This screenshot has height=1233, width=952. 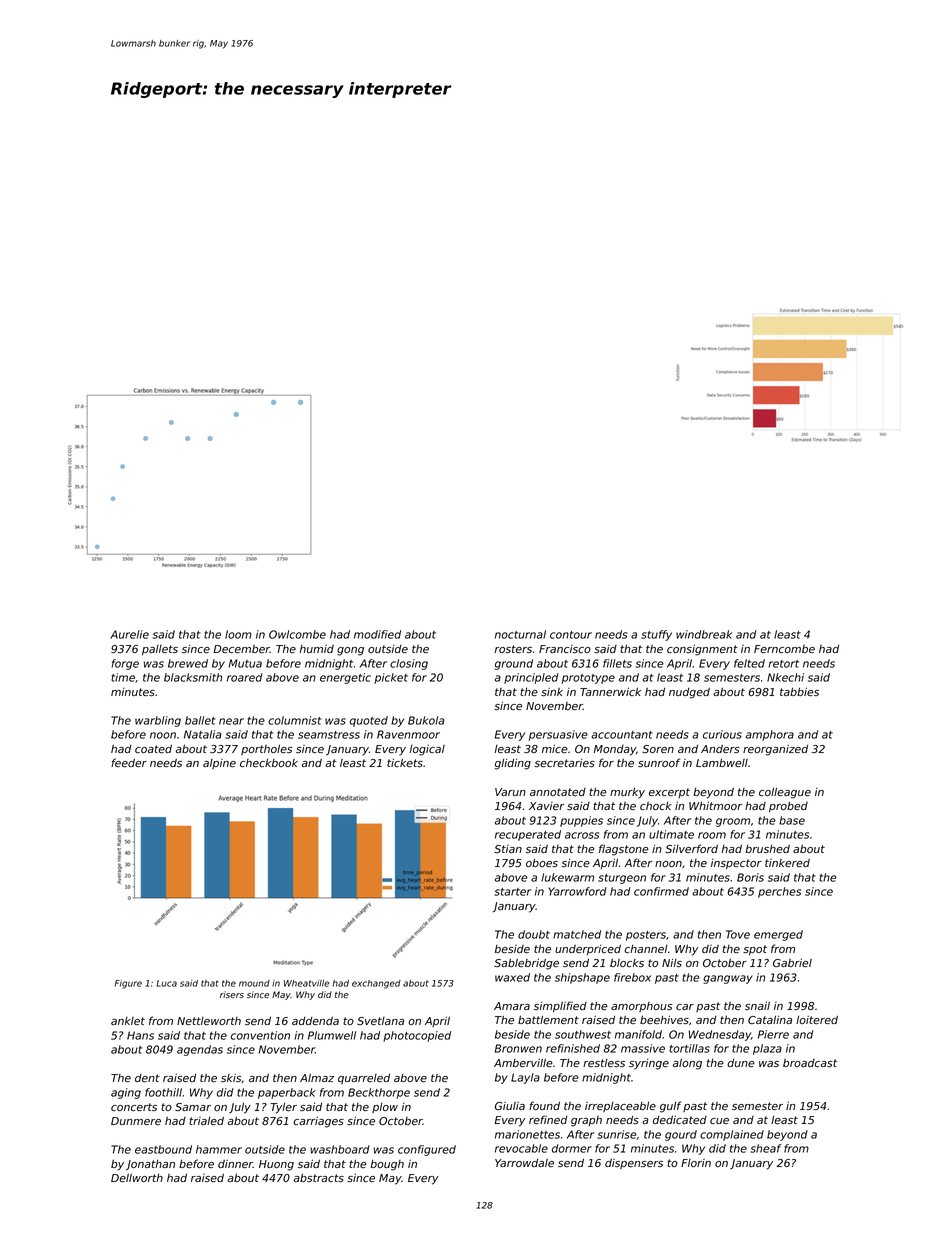 I want to click on checkbook, so click(x=269, y=762).
